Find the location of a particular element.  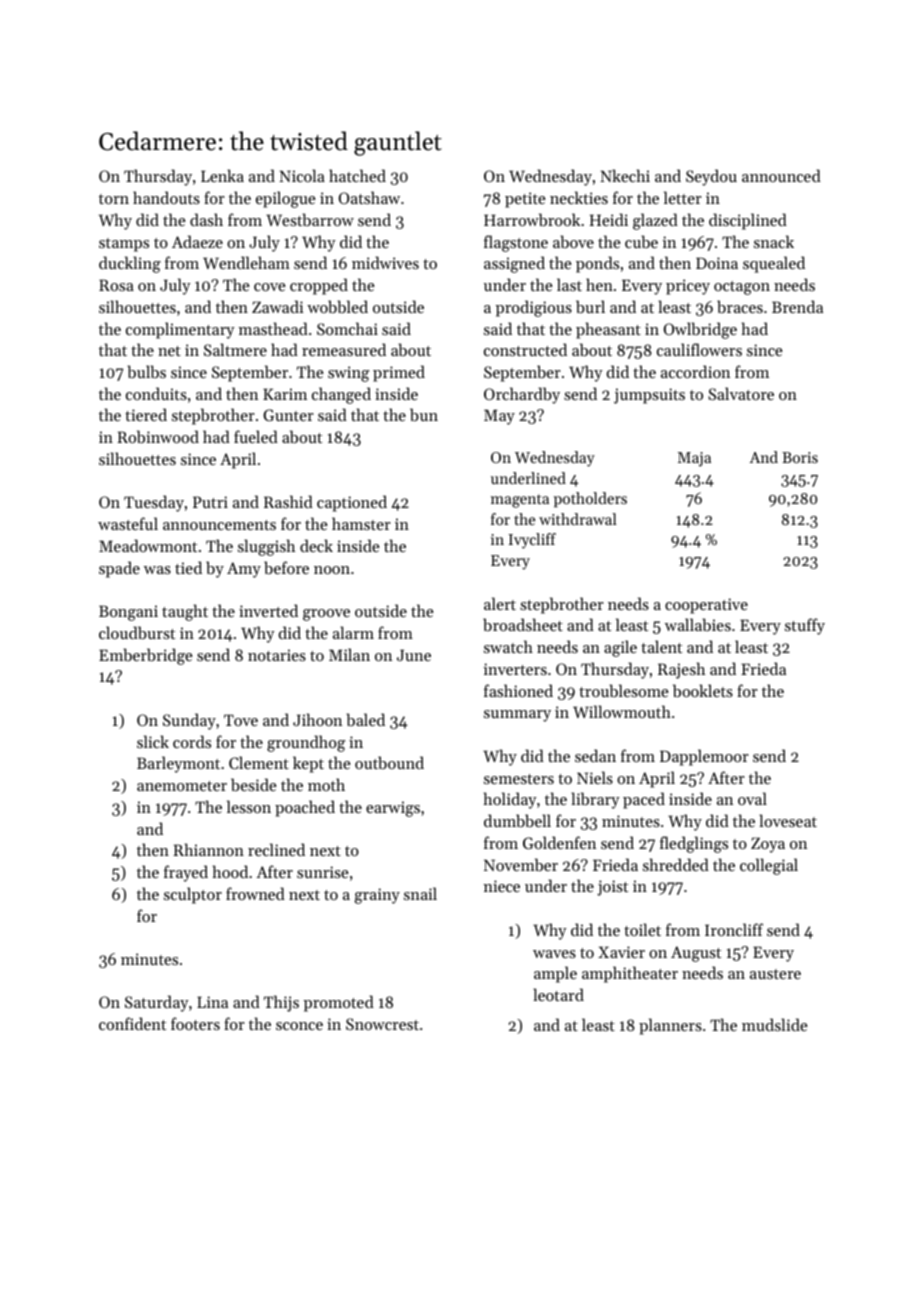

bulbs is located at coordinates (146, 371).
